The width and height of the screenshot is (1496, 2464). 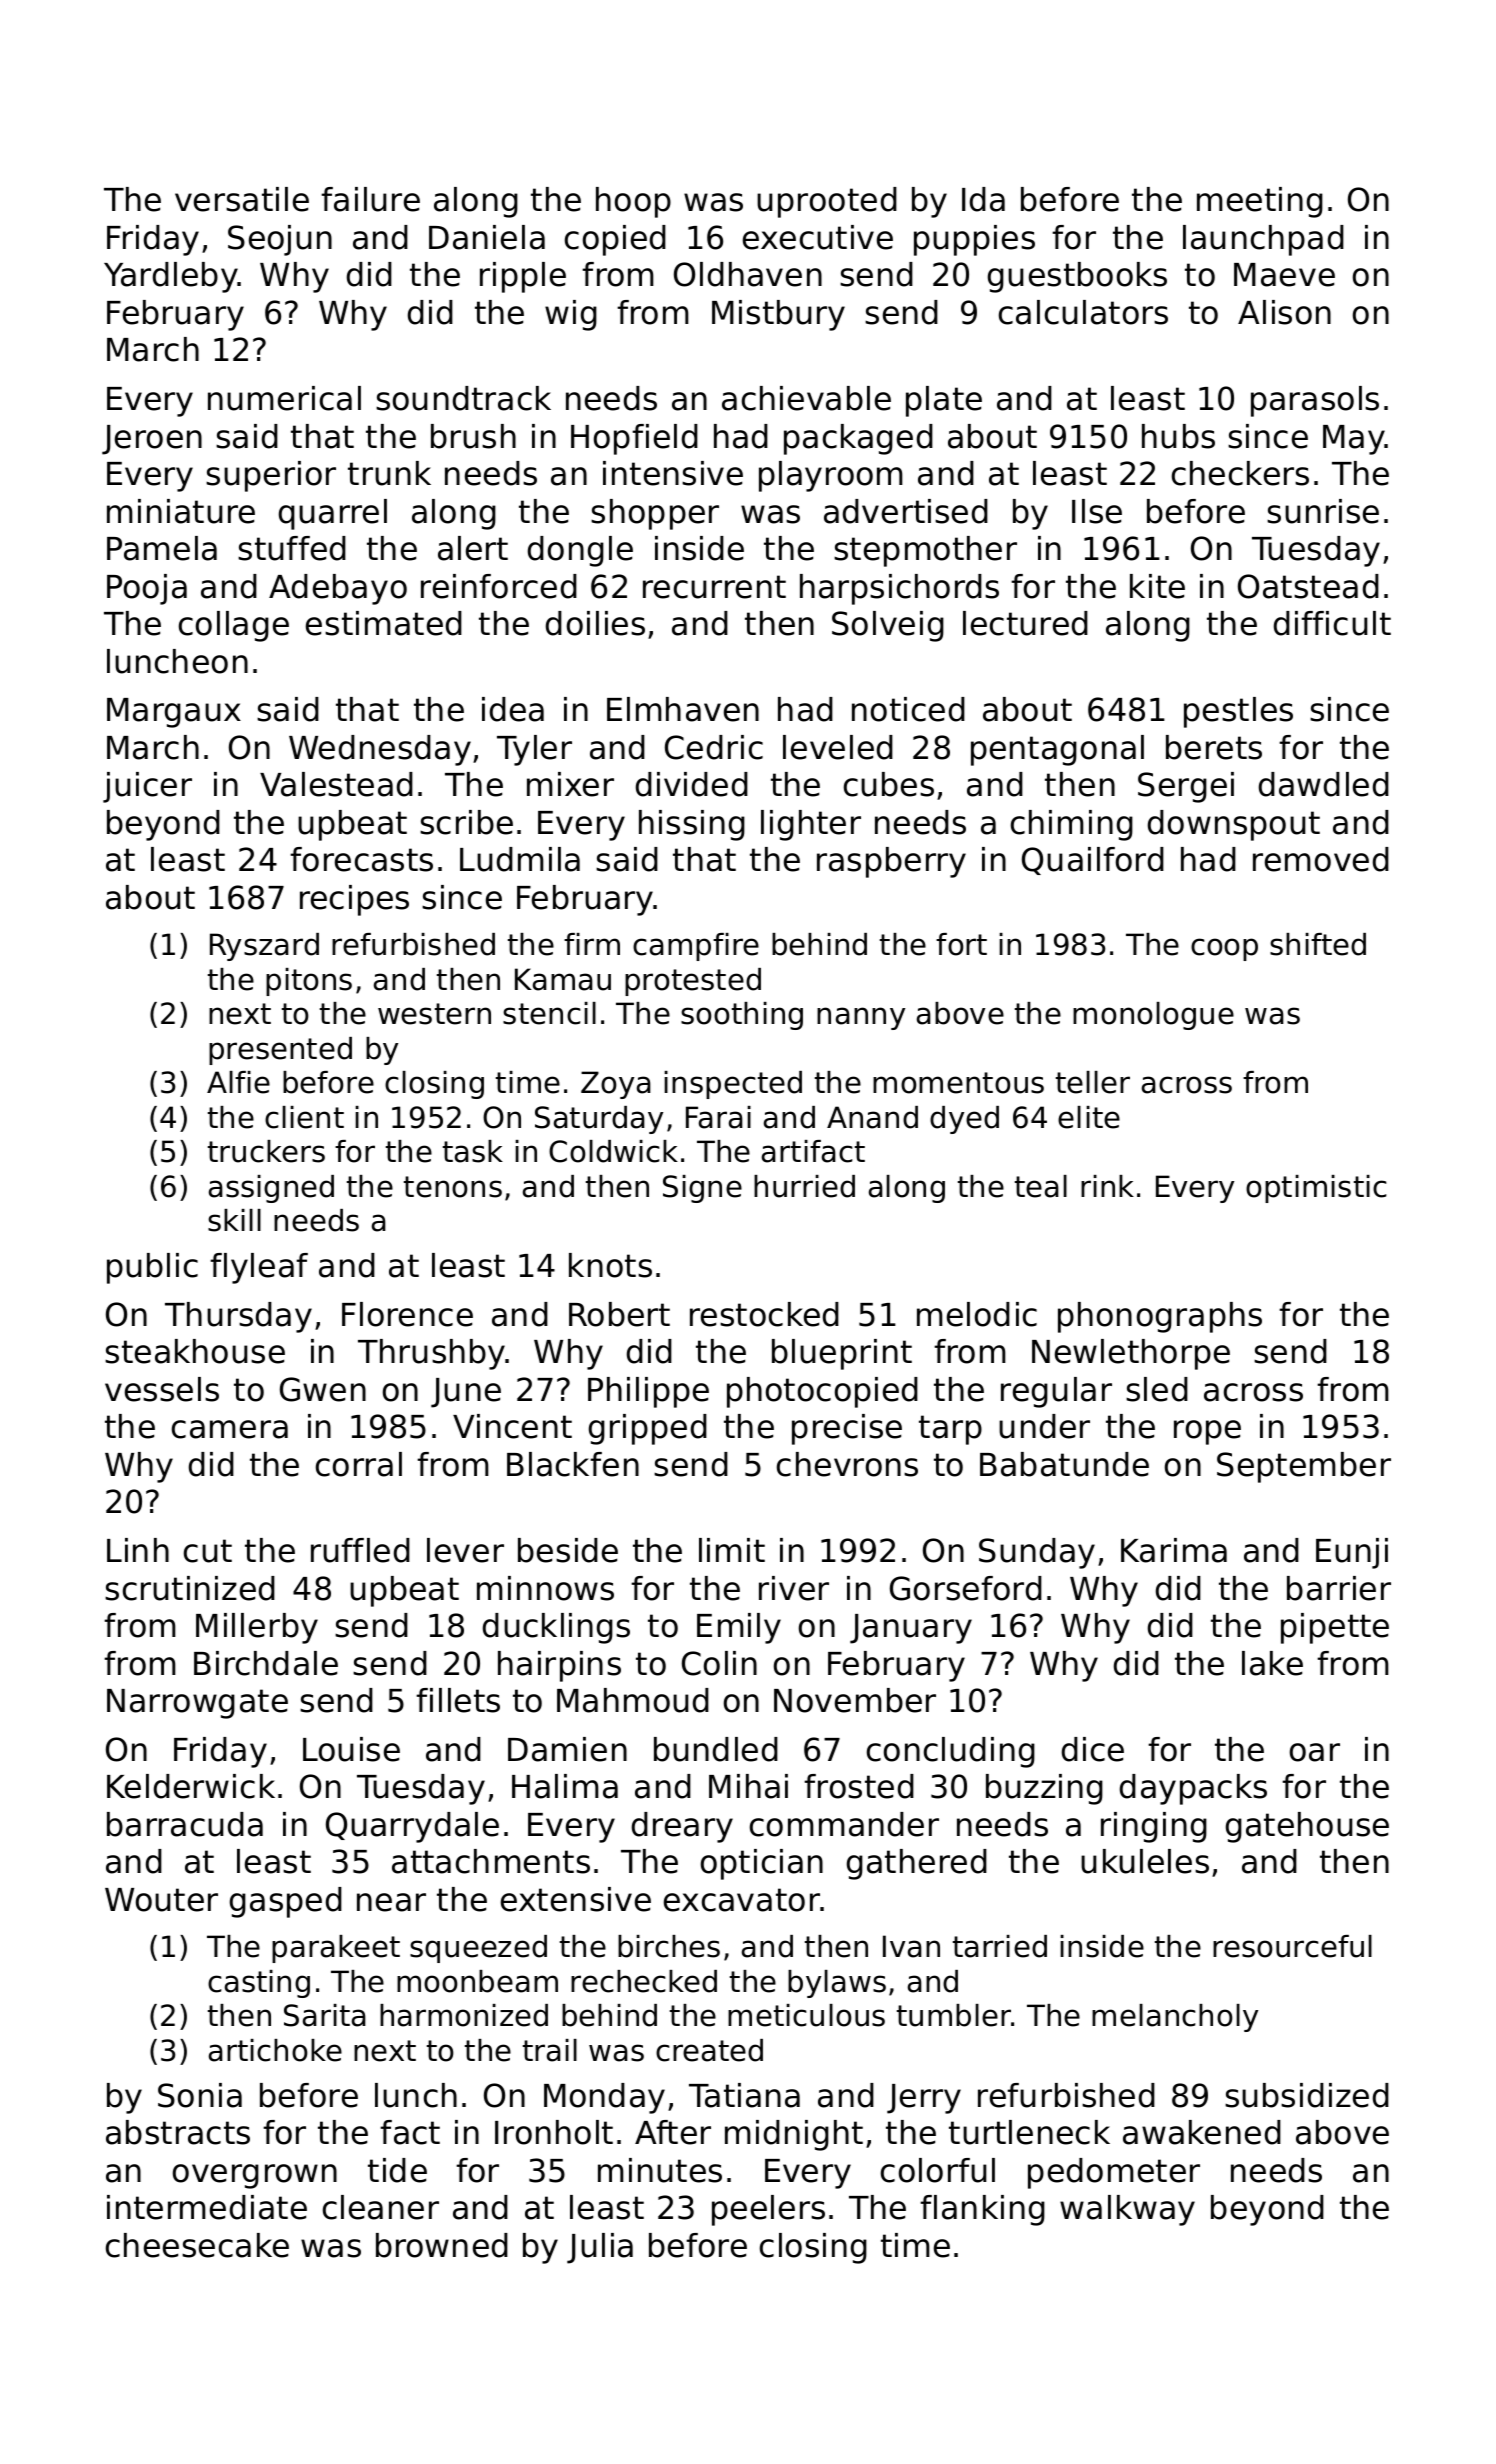 I want to click on doilies, so click(x=595, y=623).
